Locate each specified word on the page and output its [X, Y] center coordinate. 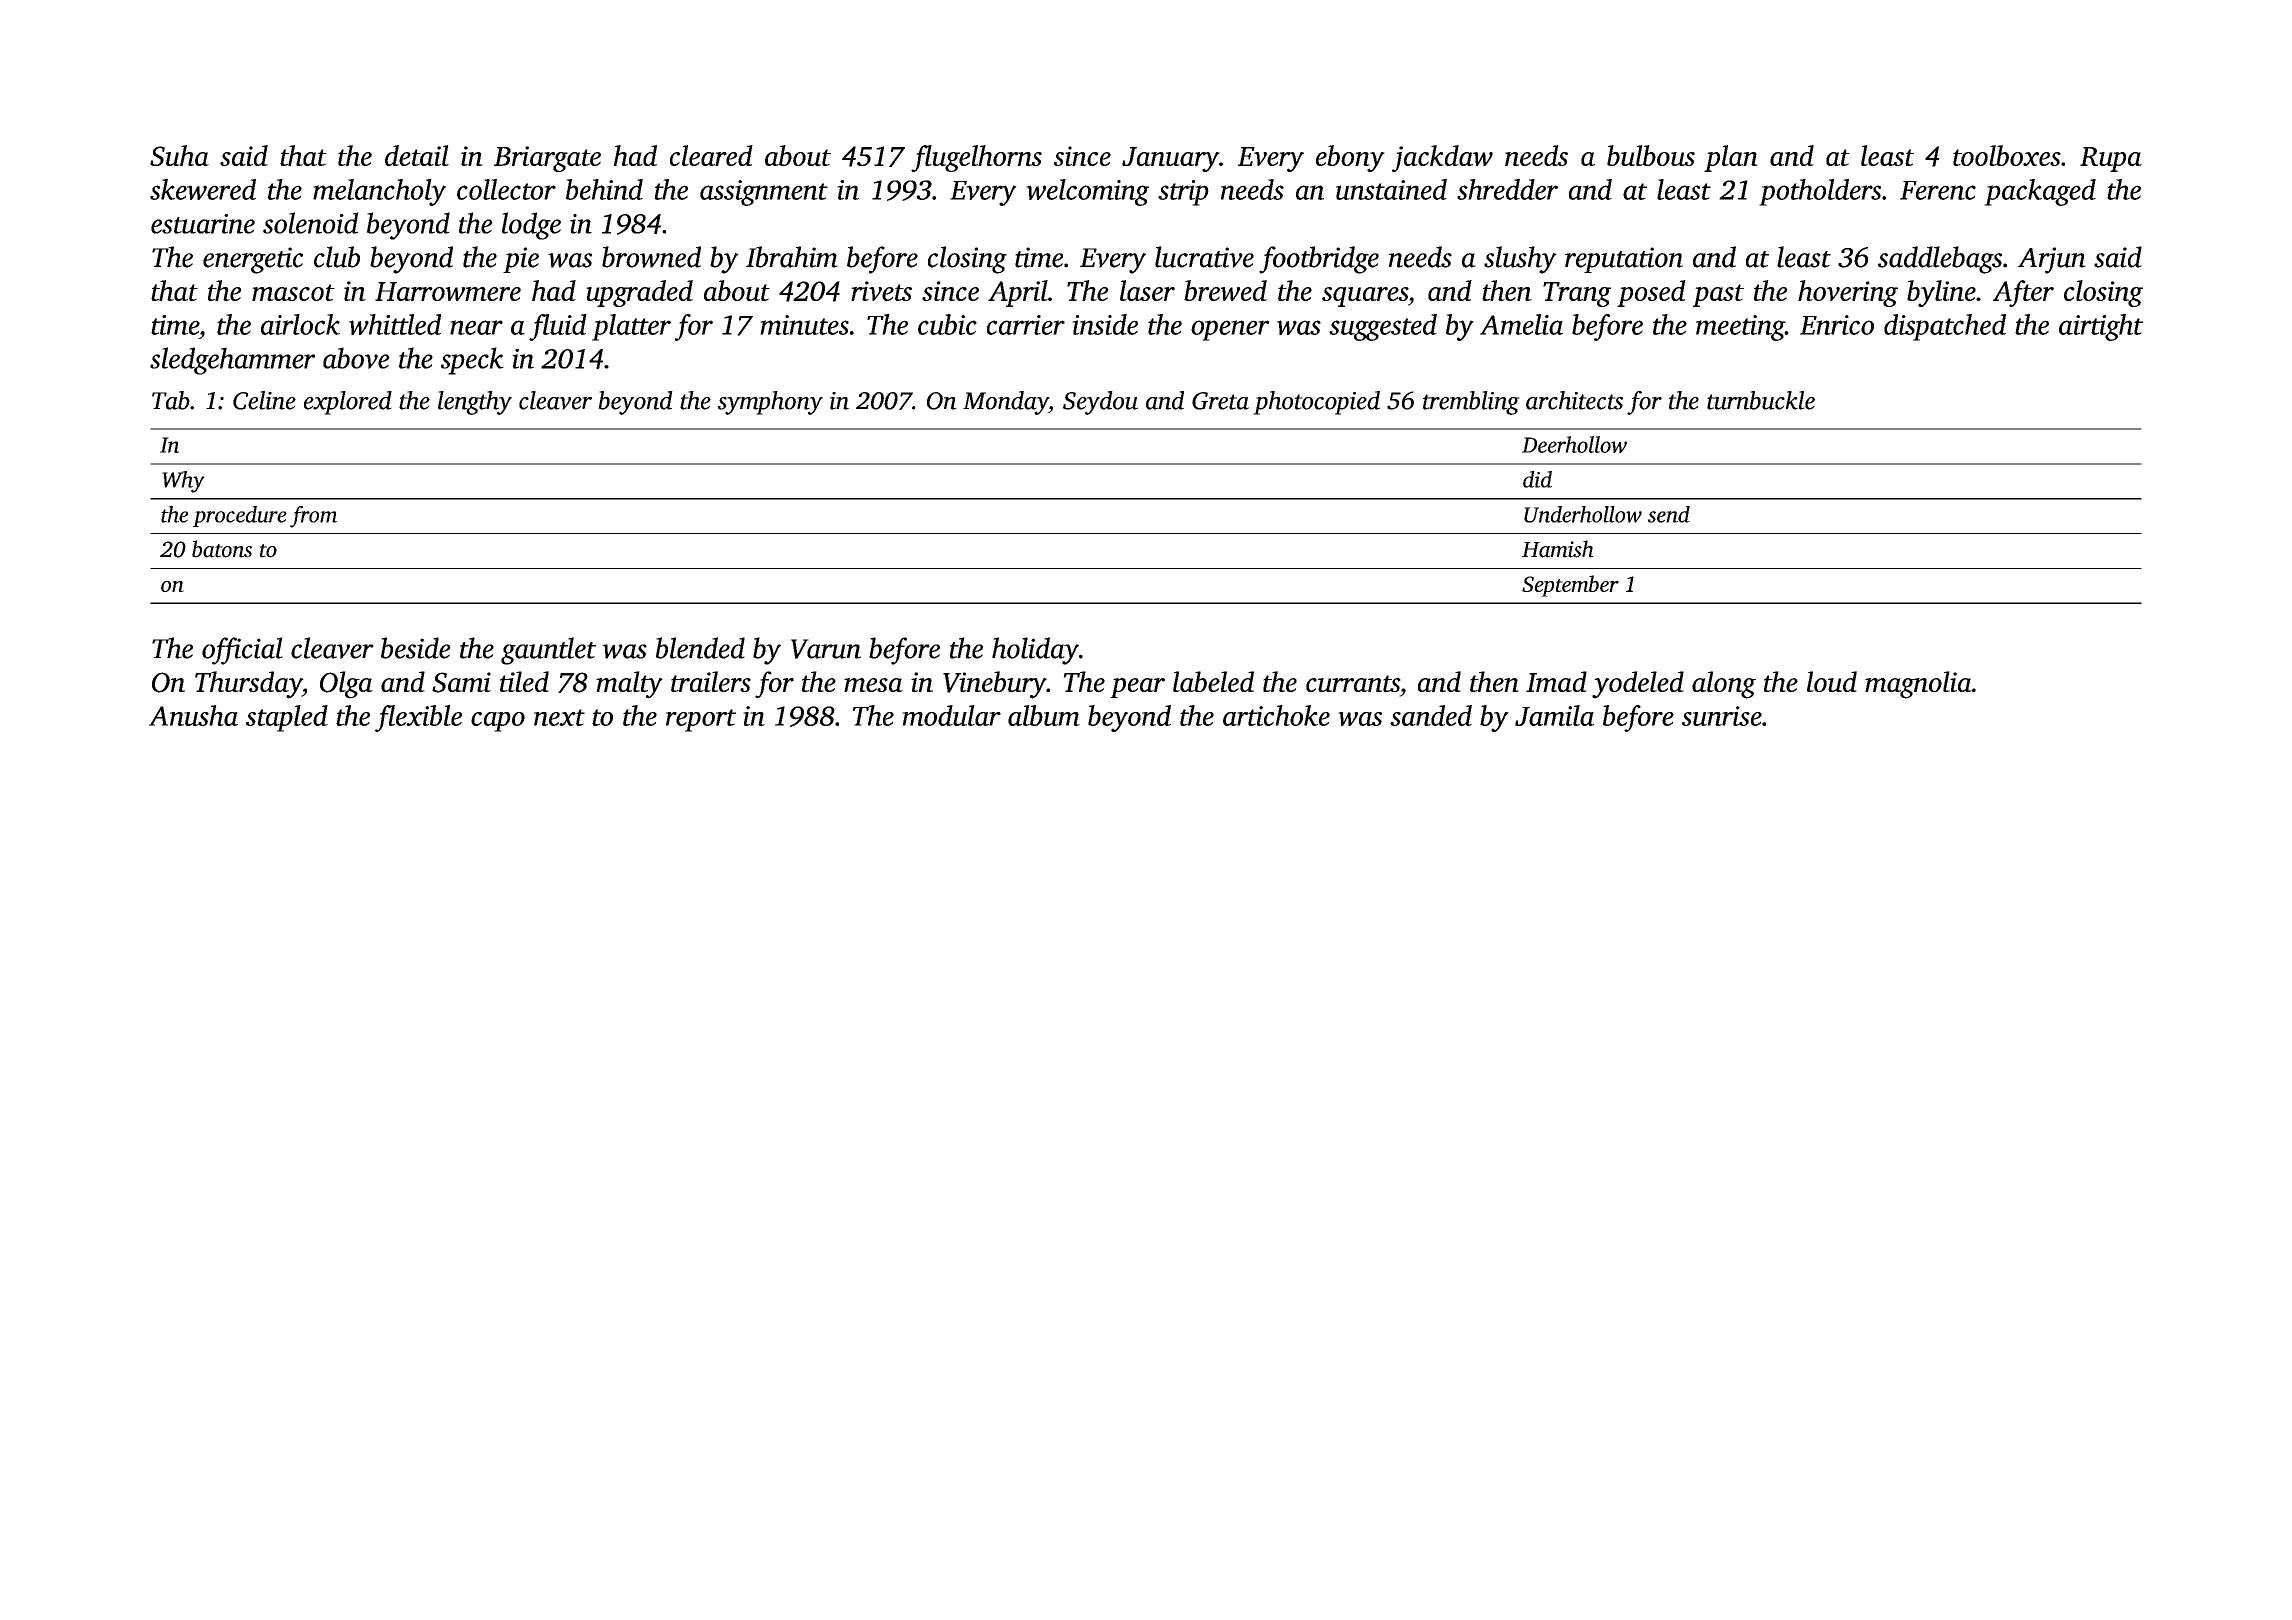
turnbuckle [1761, 400]
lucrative [1204, 257]
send [1669, 514]
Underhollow [1583, 514]
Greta [1220, 401]
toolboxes [2007, 155]
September [1570, 586]
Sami [461, 682]
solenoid [311, 223]
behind [604, 189]
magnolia [1918, 685]
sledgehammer [232, 361]
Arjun [2052, 260]
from [314, 517]
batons [222, 549]
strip [1183, 193]
